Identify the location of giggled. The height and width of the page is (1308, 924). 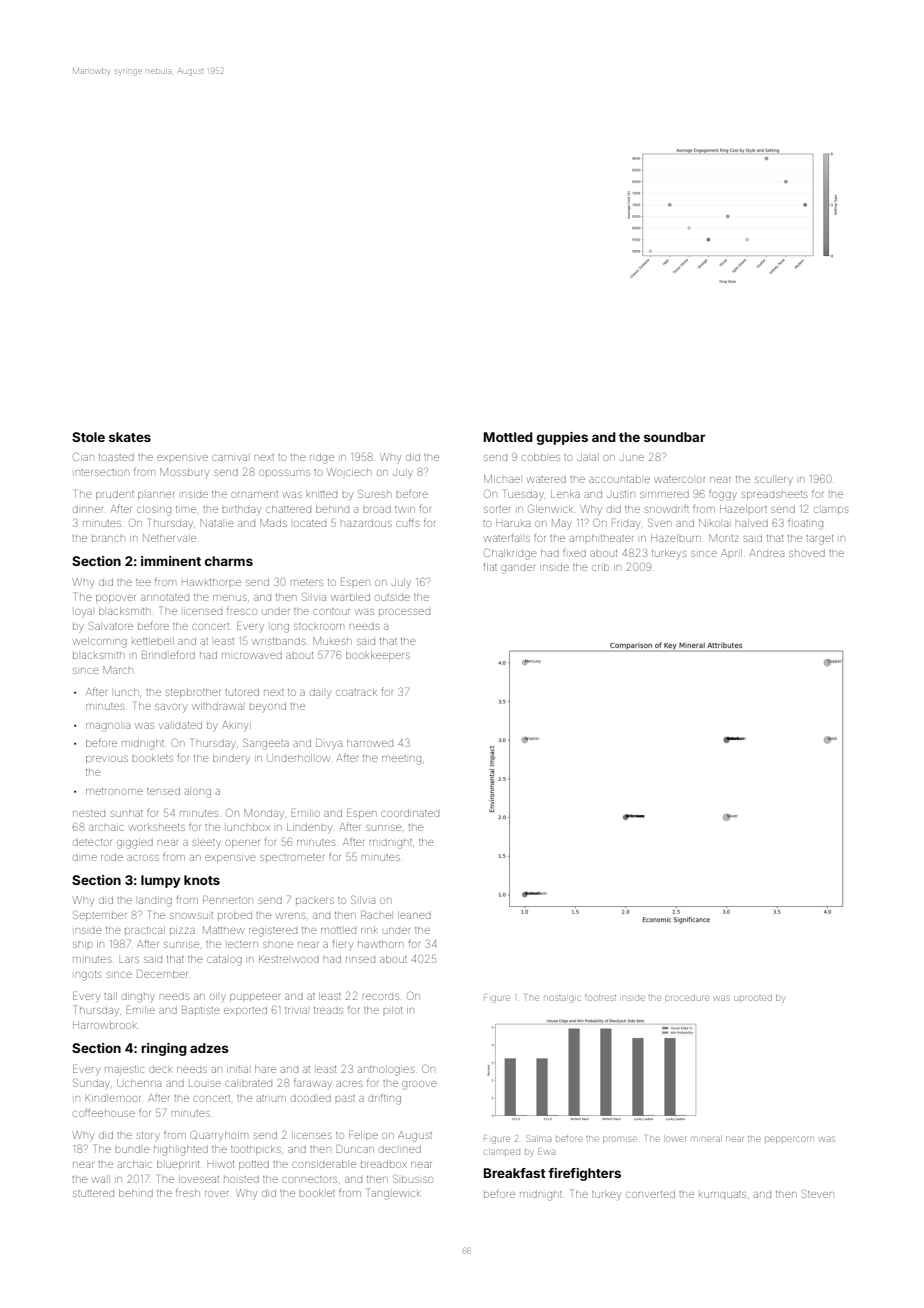
(135, 843).
